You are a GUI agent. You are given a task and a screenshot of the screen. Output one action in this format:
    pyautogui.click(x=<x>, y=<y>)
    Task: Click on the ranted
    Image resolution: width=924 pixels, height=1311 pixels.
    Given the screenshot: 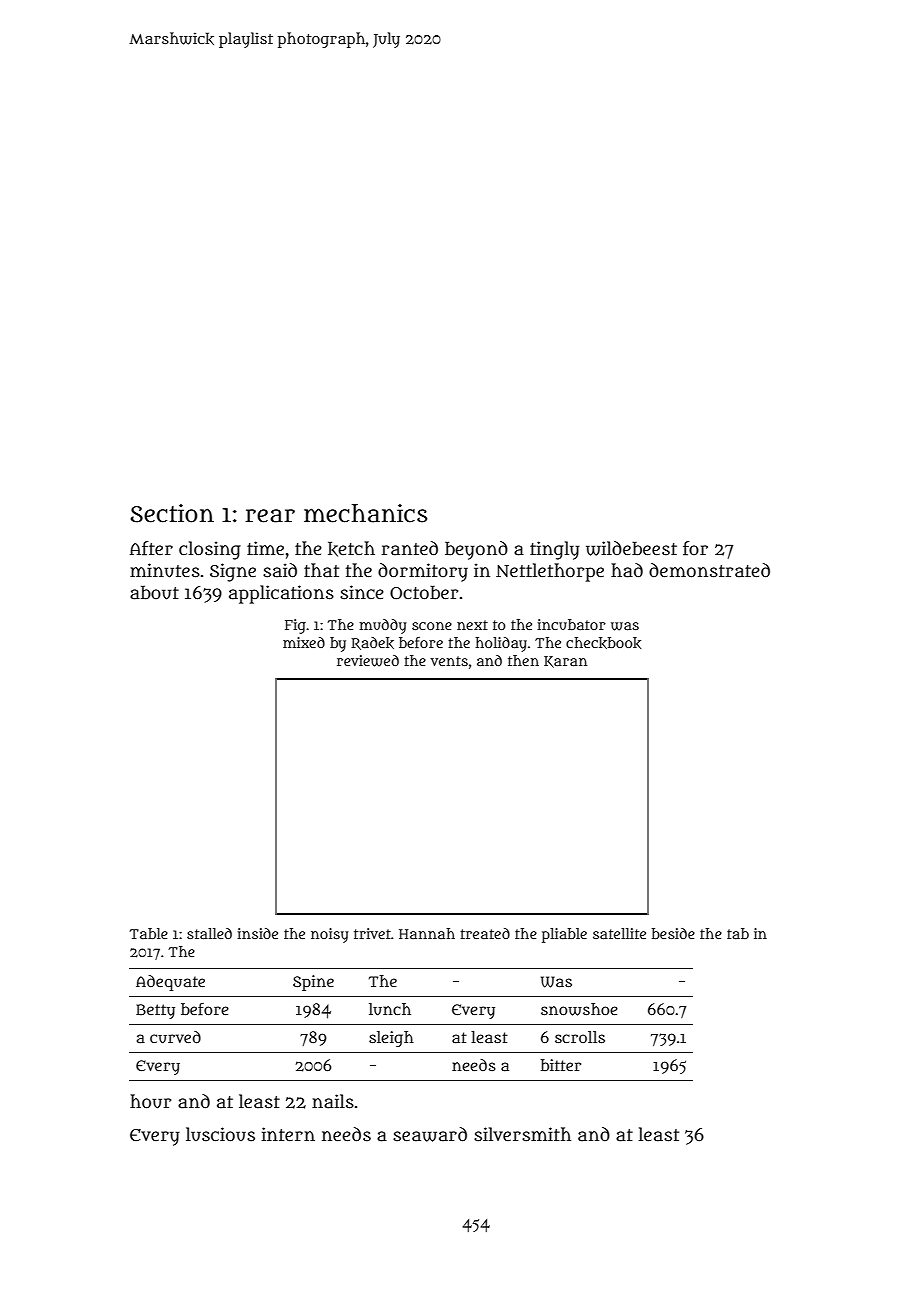 What is the action you would take?
    pyautogui.click(x=410, y=548)
